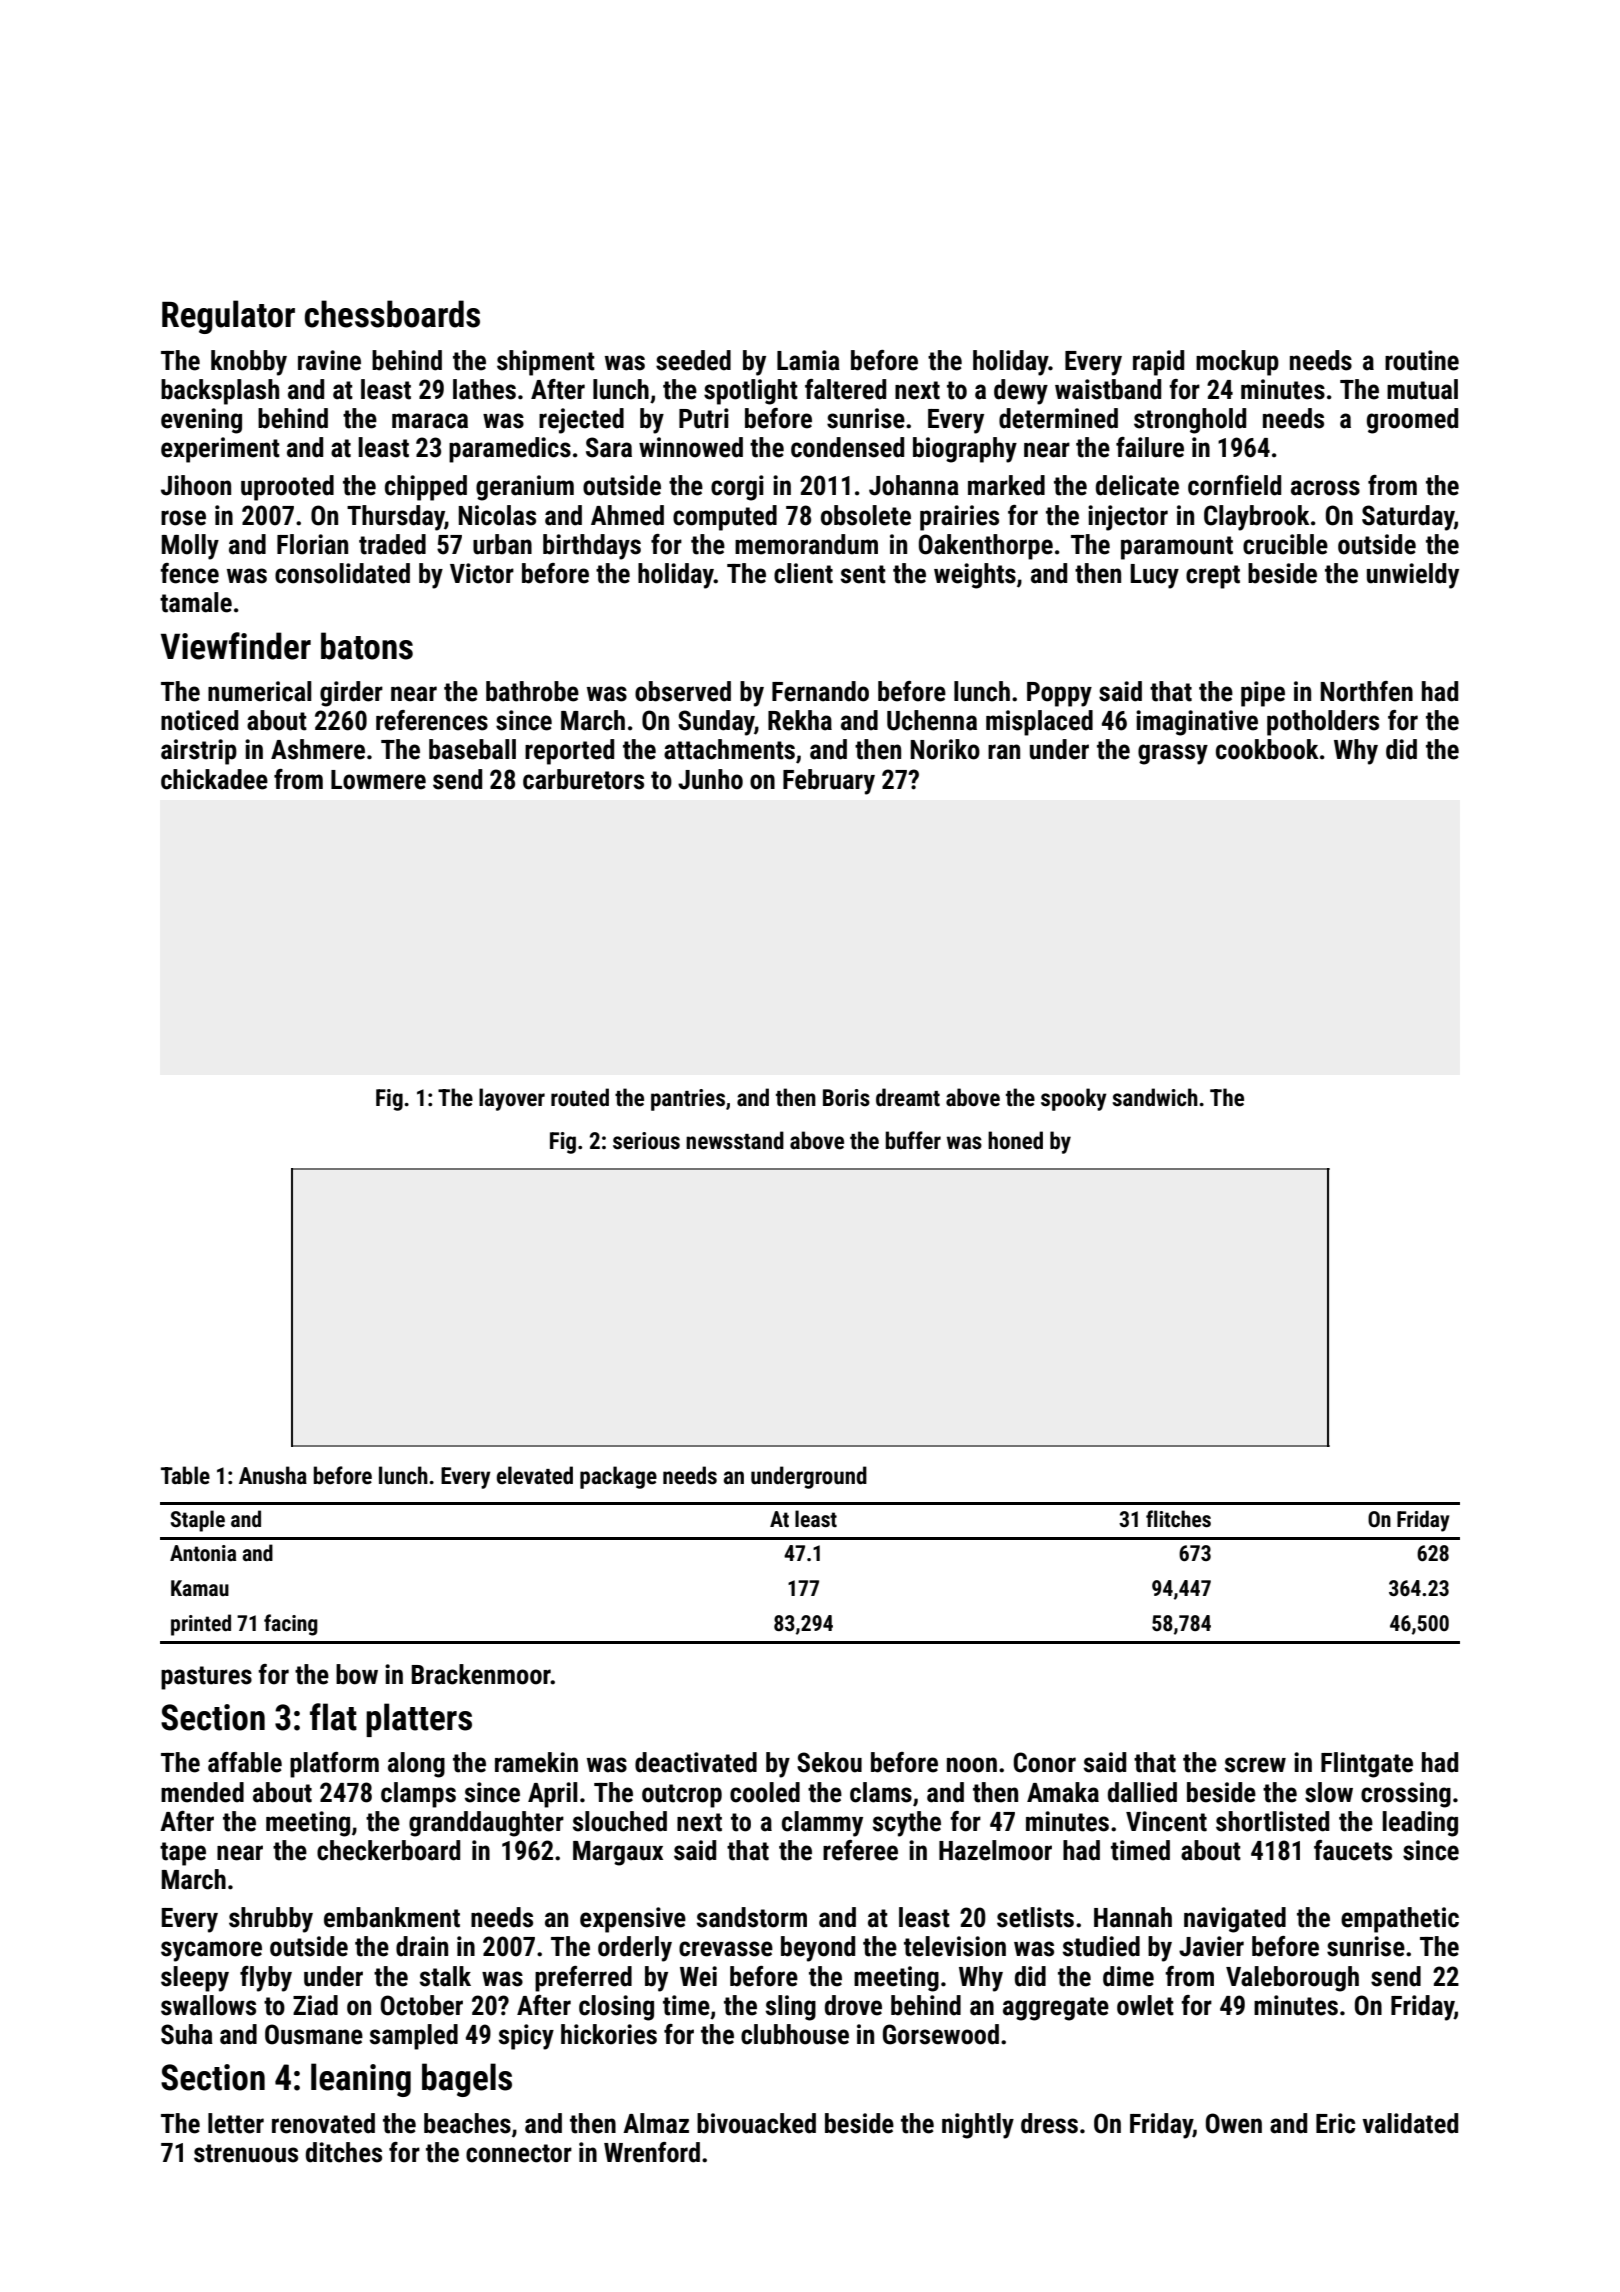 Image resolution: width=1620 pixels, height=2292 pixels. Describe the element at coordinates (696, 1762) in the screenshot. I see `deactivated` at that location.
